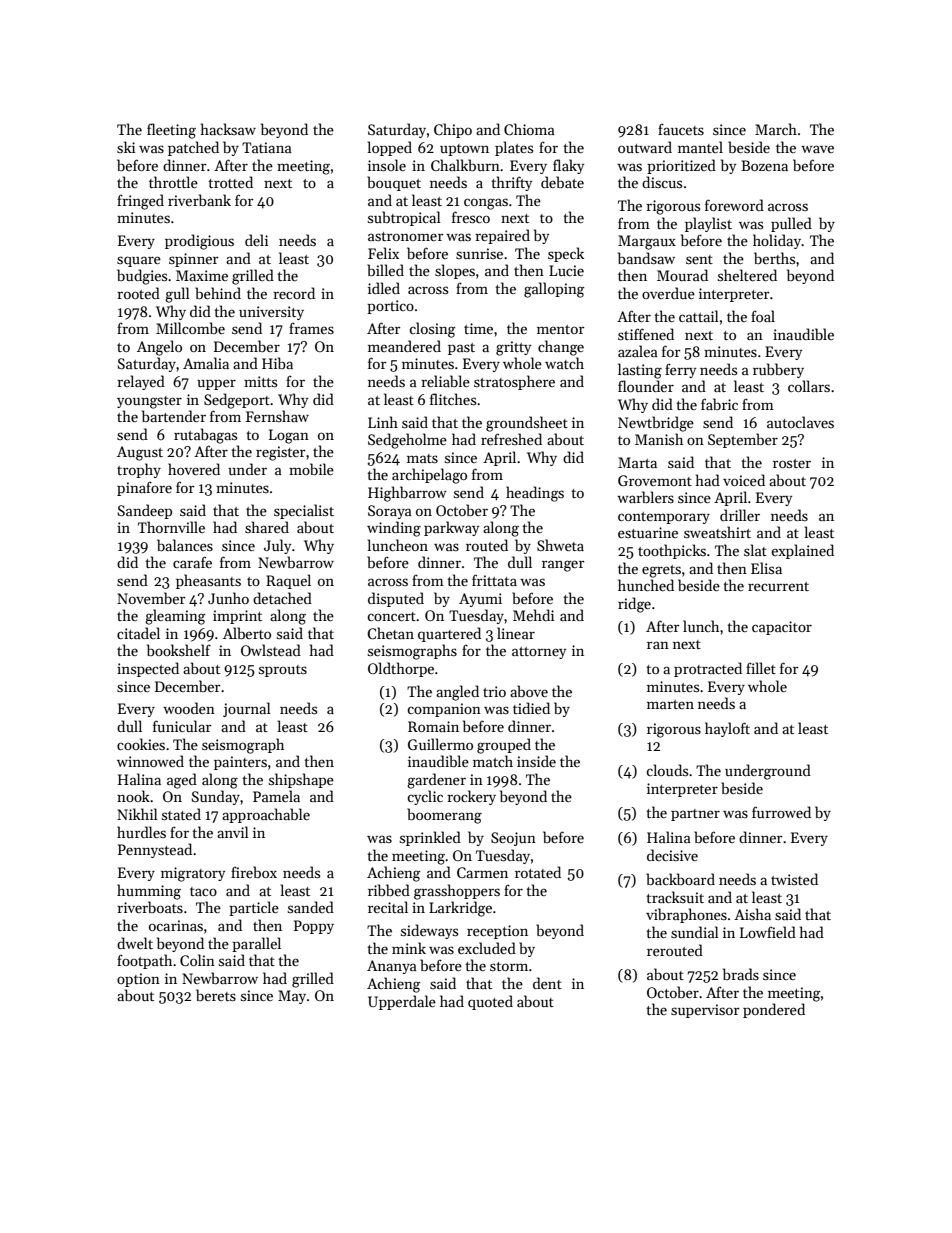  What do you see at coordinates (513, 839) in the screenshot?
I see `Seojun` at bounding box center [513, 839].
